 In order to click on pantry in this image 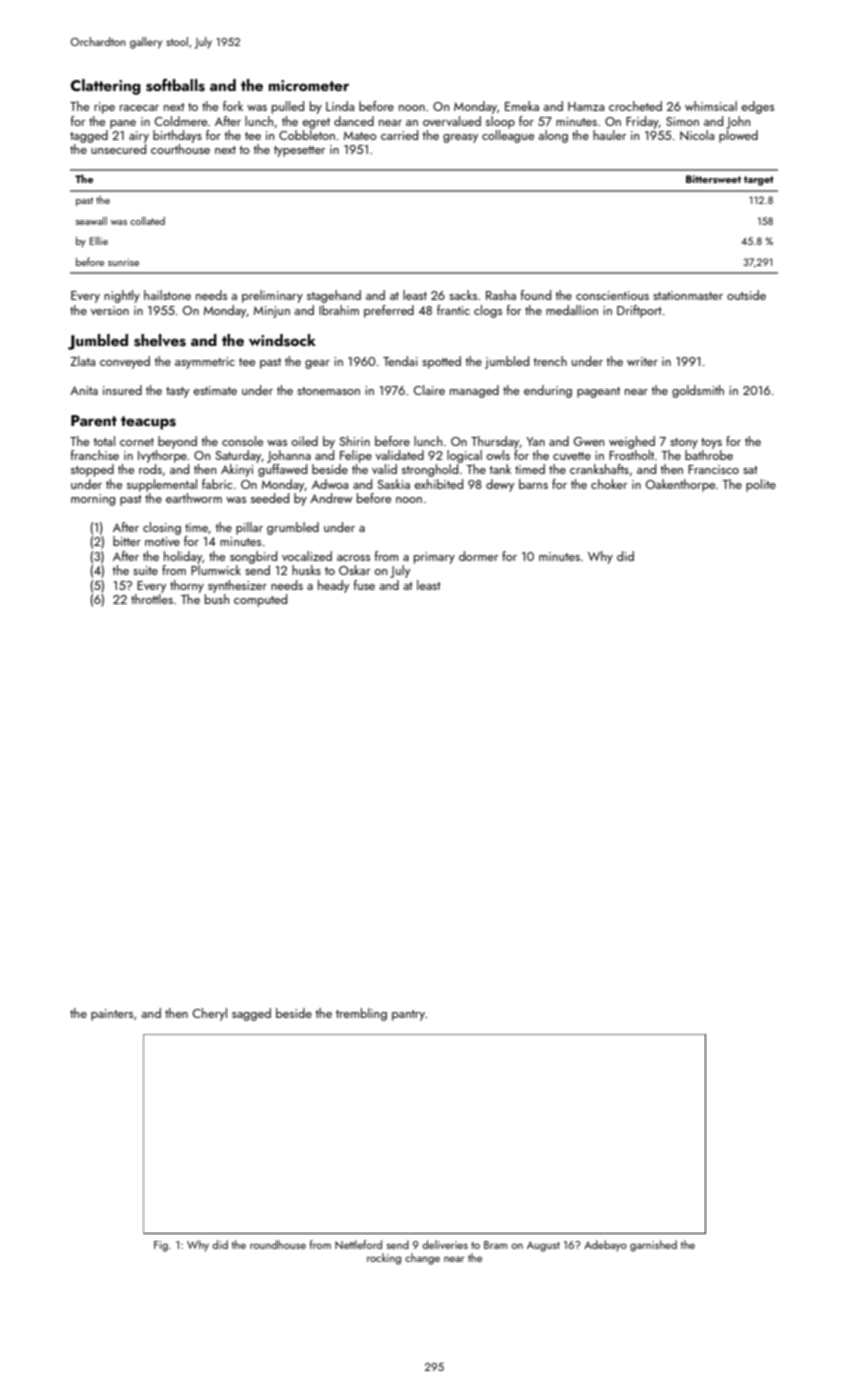, I will do `click(409, 1015)`.
